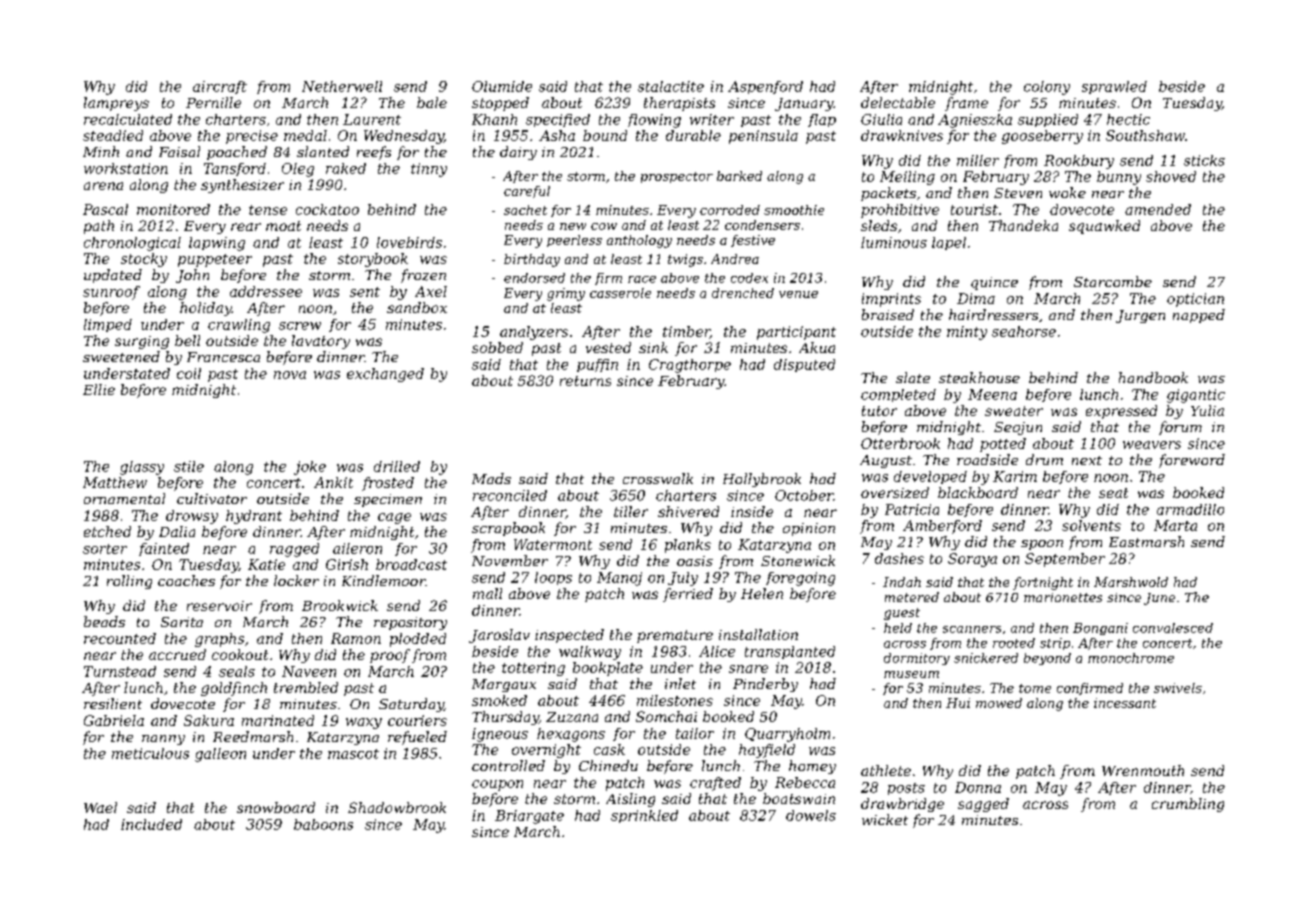 This screenshot has height=924, width=1308. I want to click on Pinderby, so click(765, 685).
